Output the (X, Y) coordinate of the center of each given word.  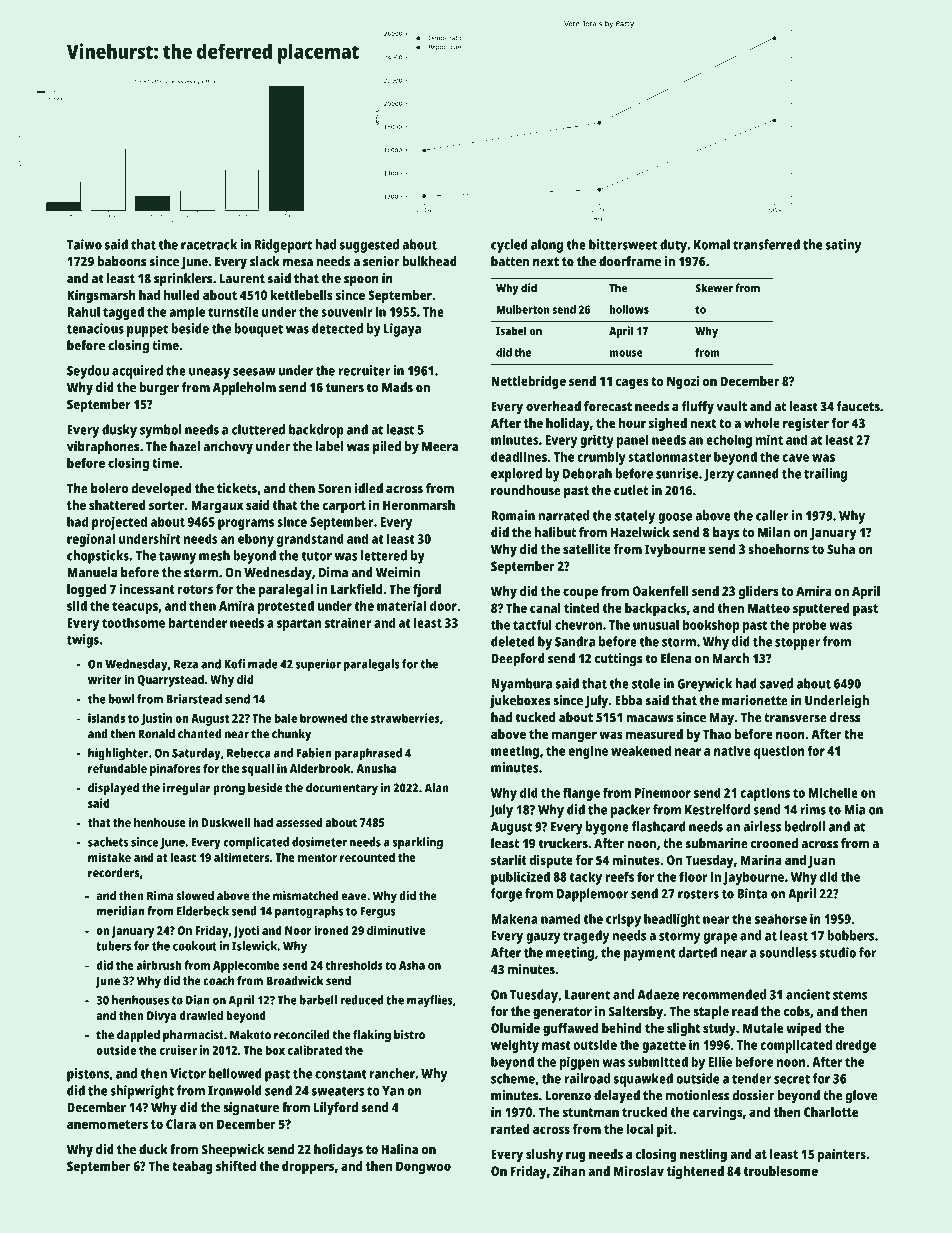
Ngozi (683, 382)
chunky (291, 735)
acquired (137, 372)
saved (776, 683)
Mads (397, 387)
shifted (236, 1166)
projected (119, 523)
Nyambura (521, 685)
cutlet (631, 490)
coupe (580, 593)
